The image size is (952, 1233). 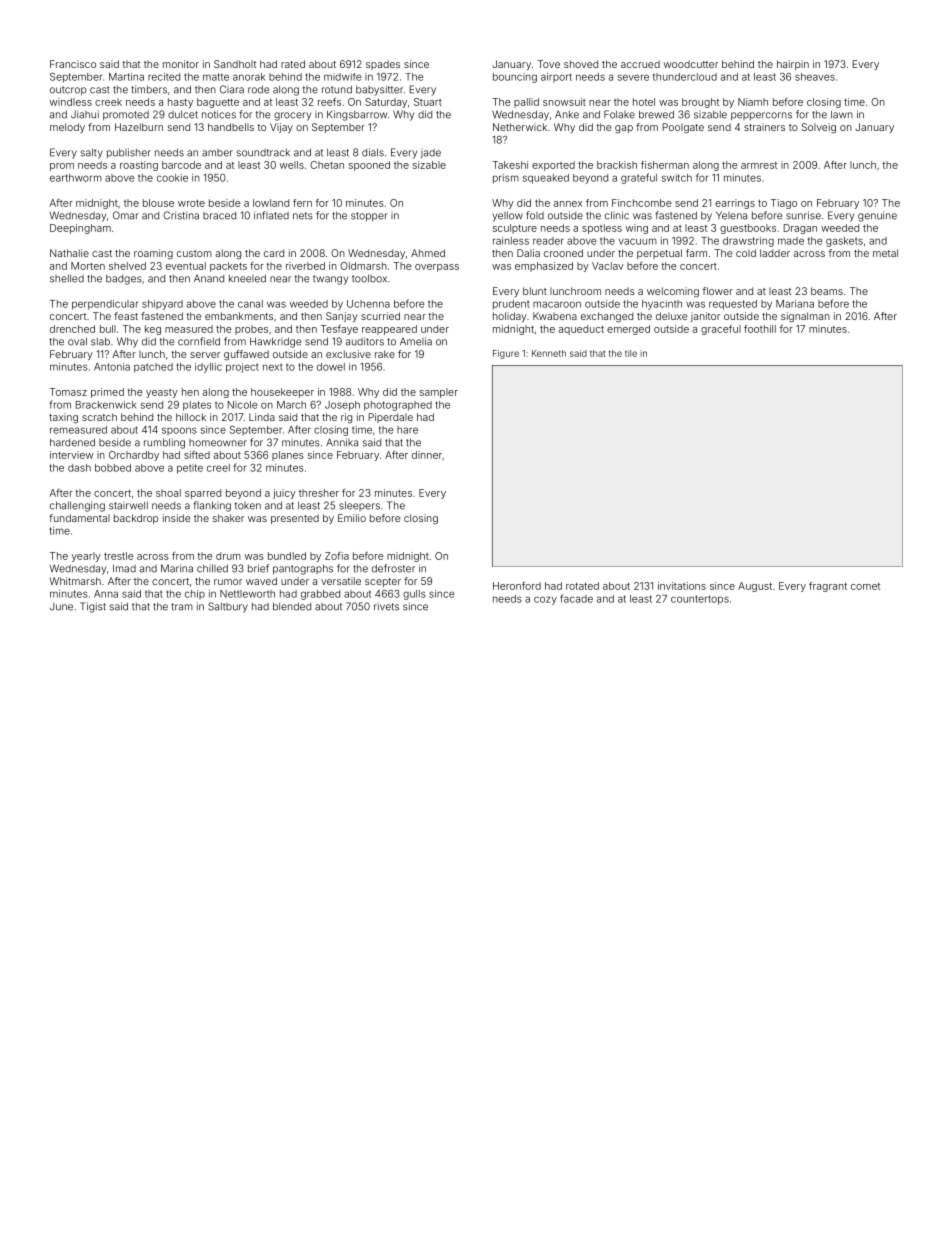 I want to click on jade, so click(x=431, y=153).
